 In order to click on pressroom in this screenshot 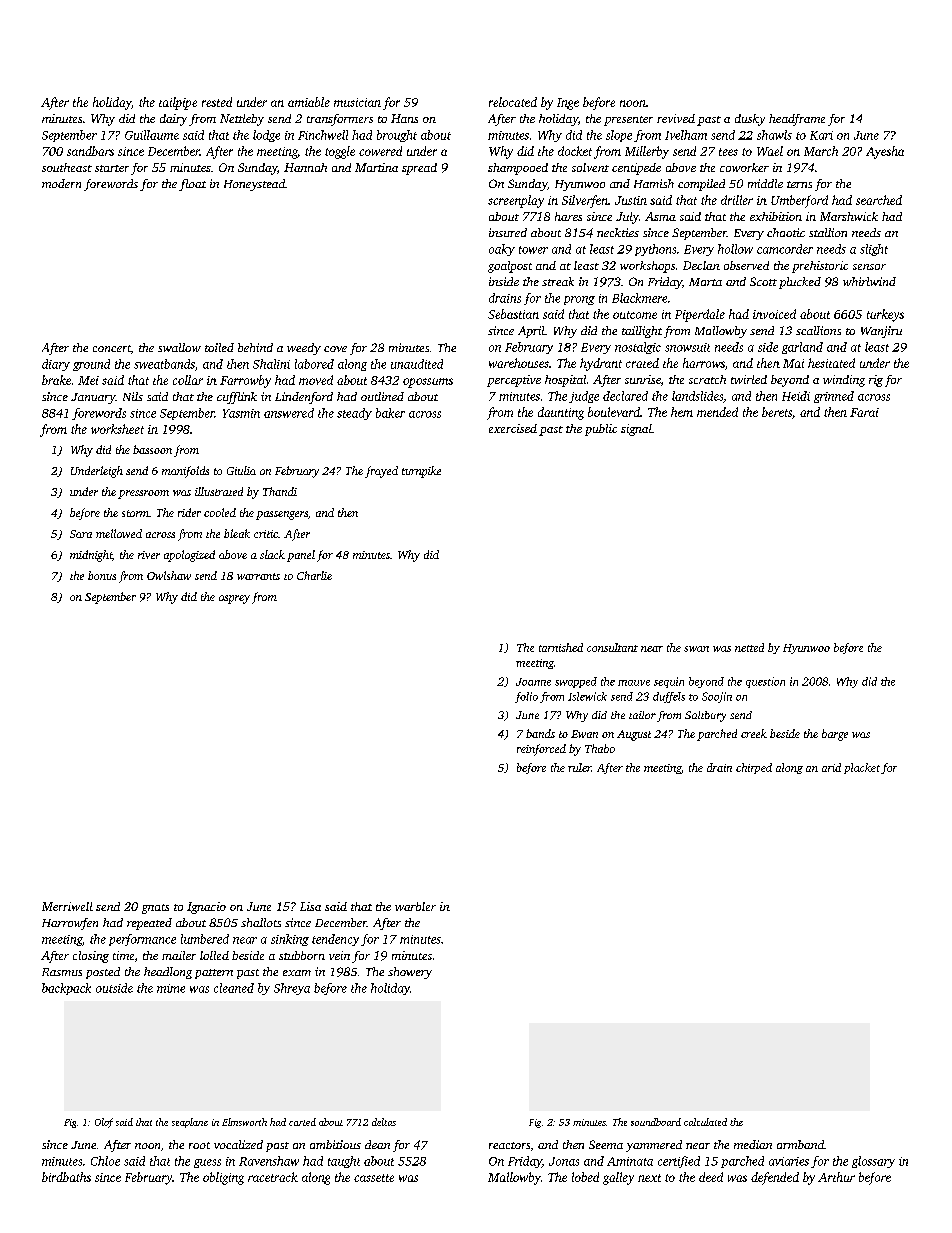, I will do `click(143, 494)`.
